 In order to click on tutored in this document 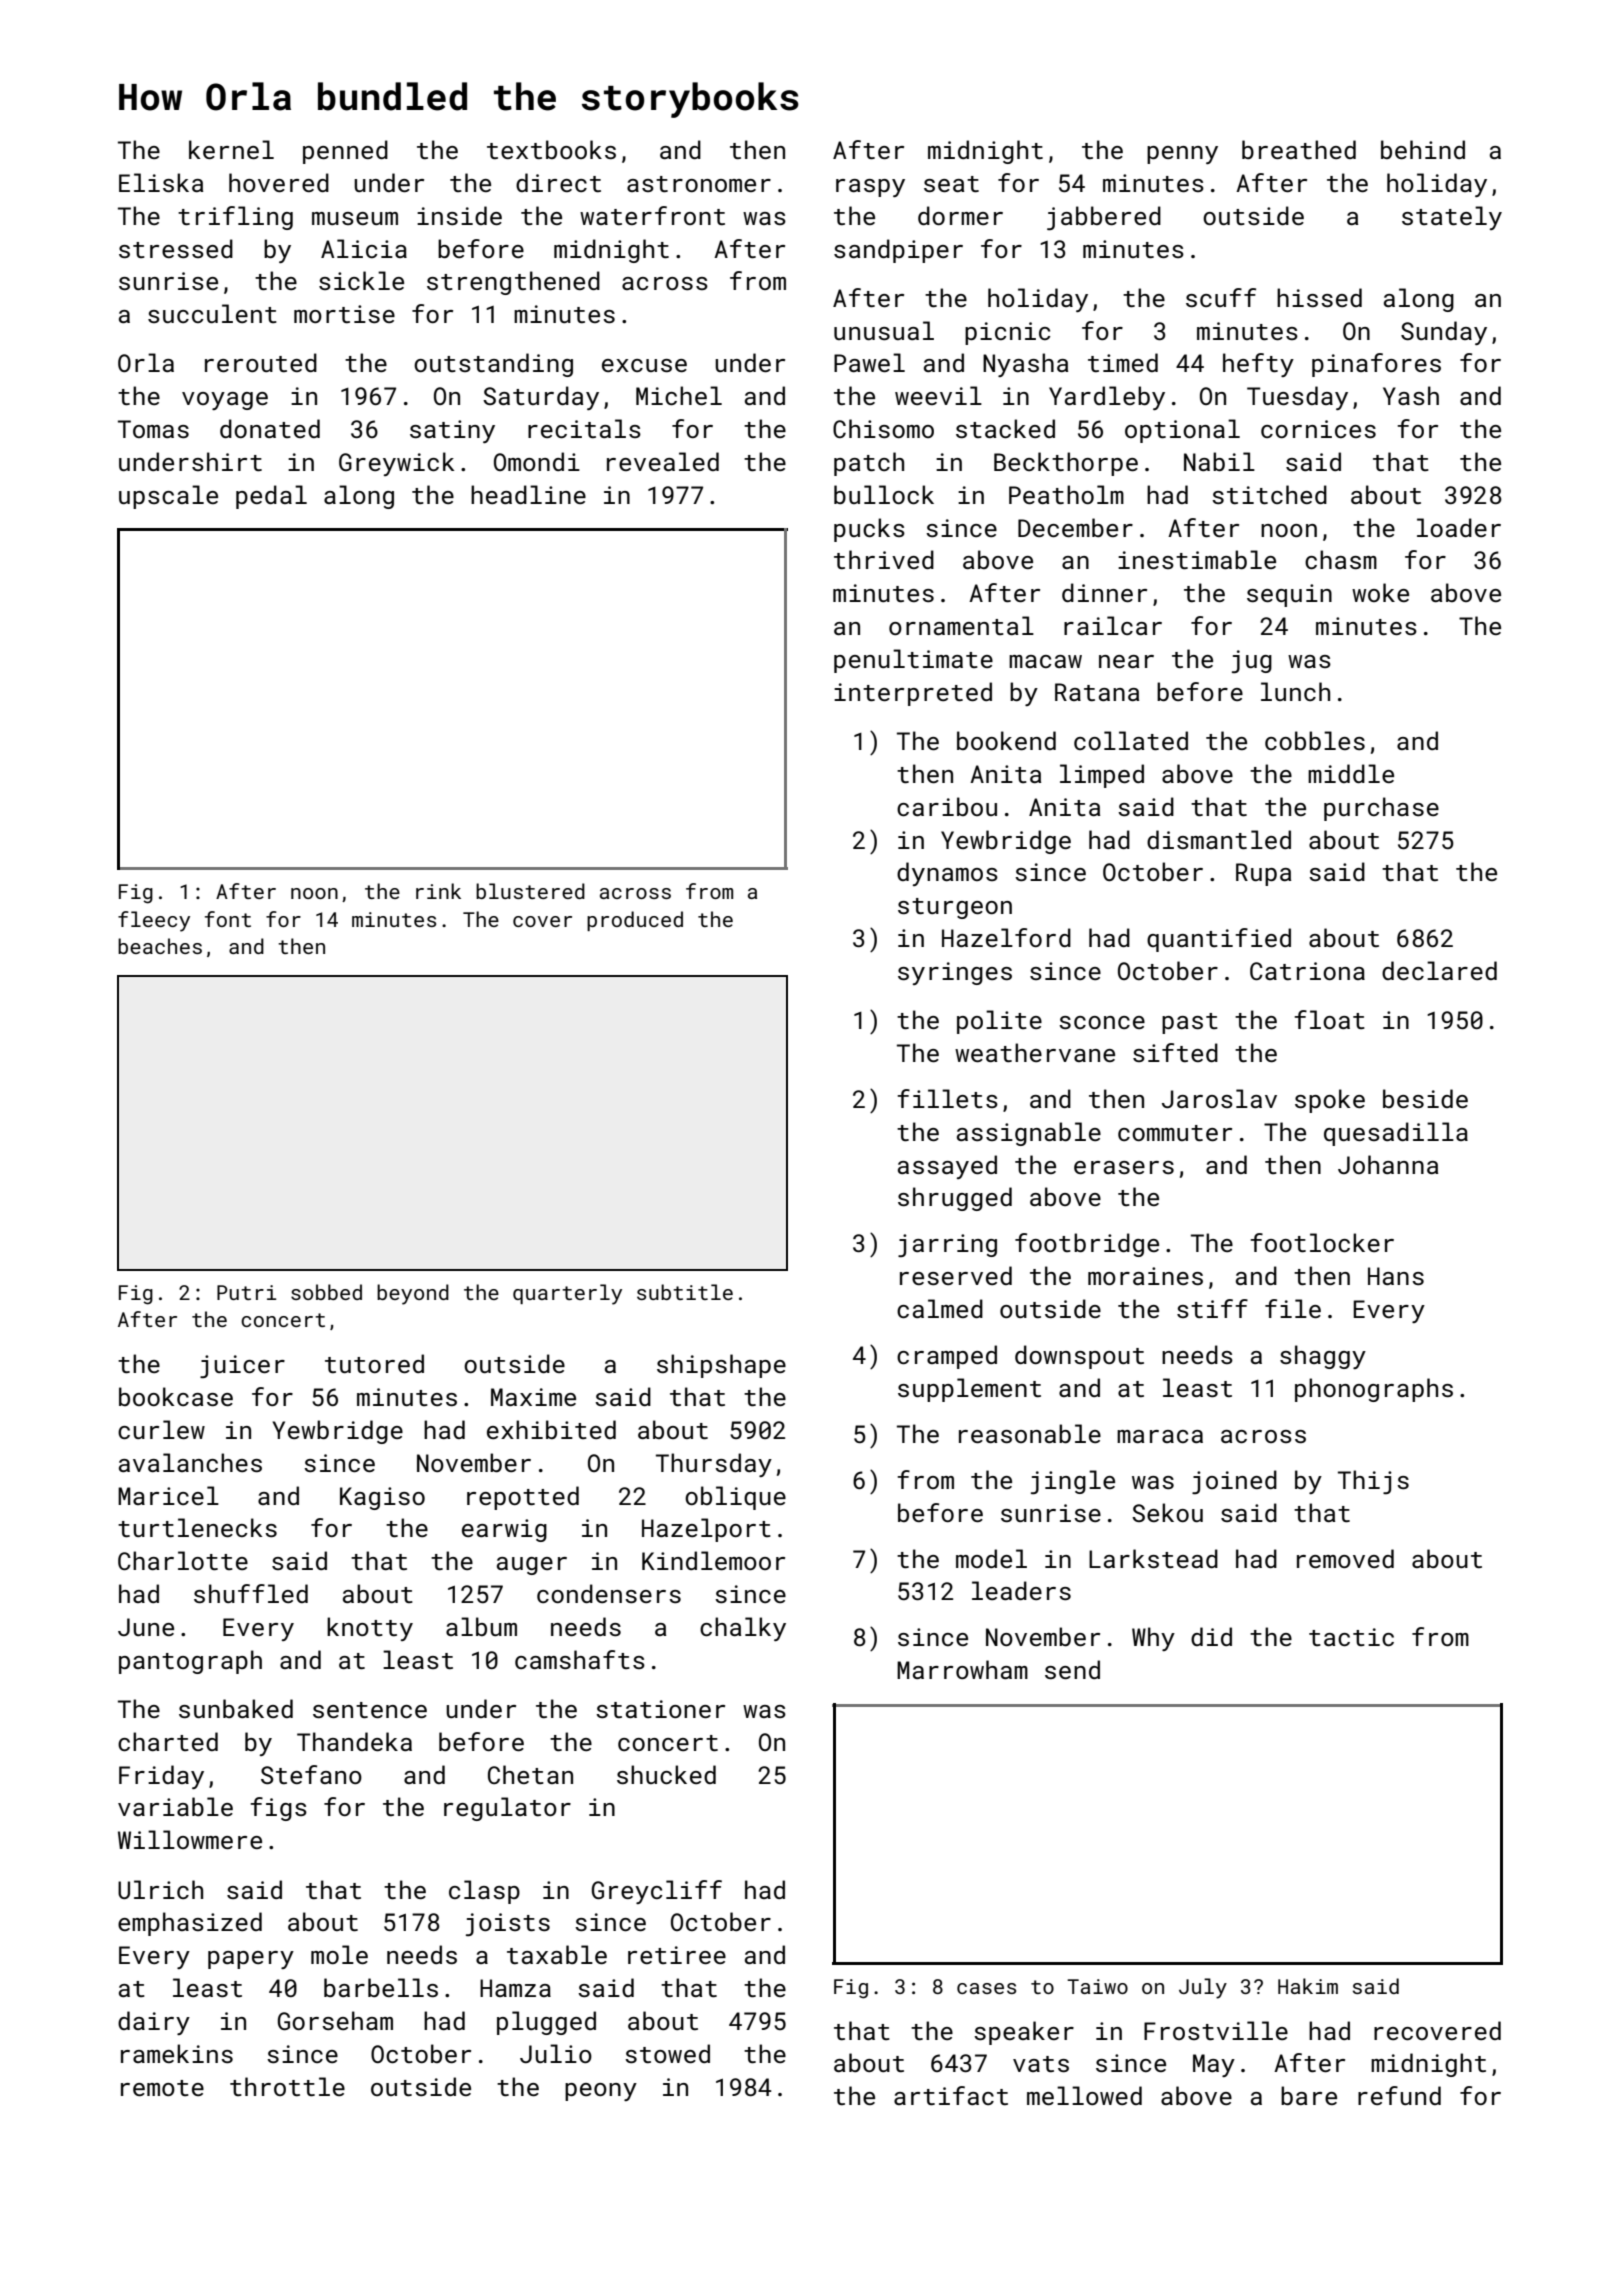, I will do `click(374, 1363)`.
